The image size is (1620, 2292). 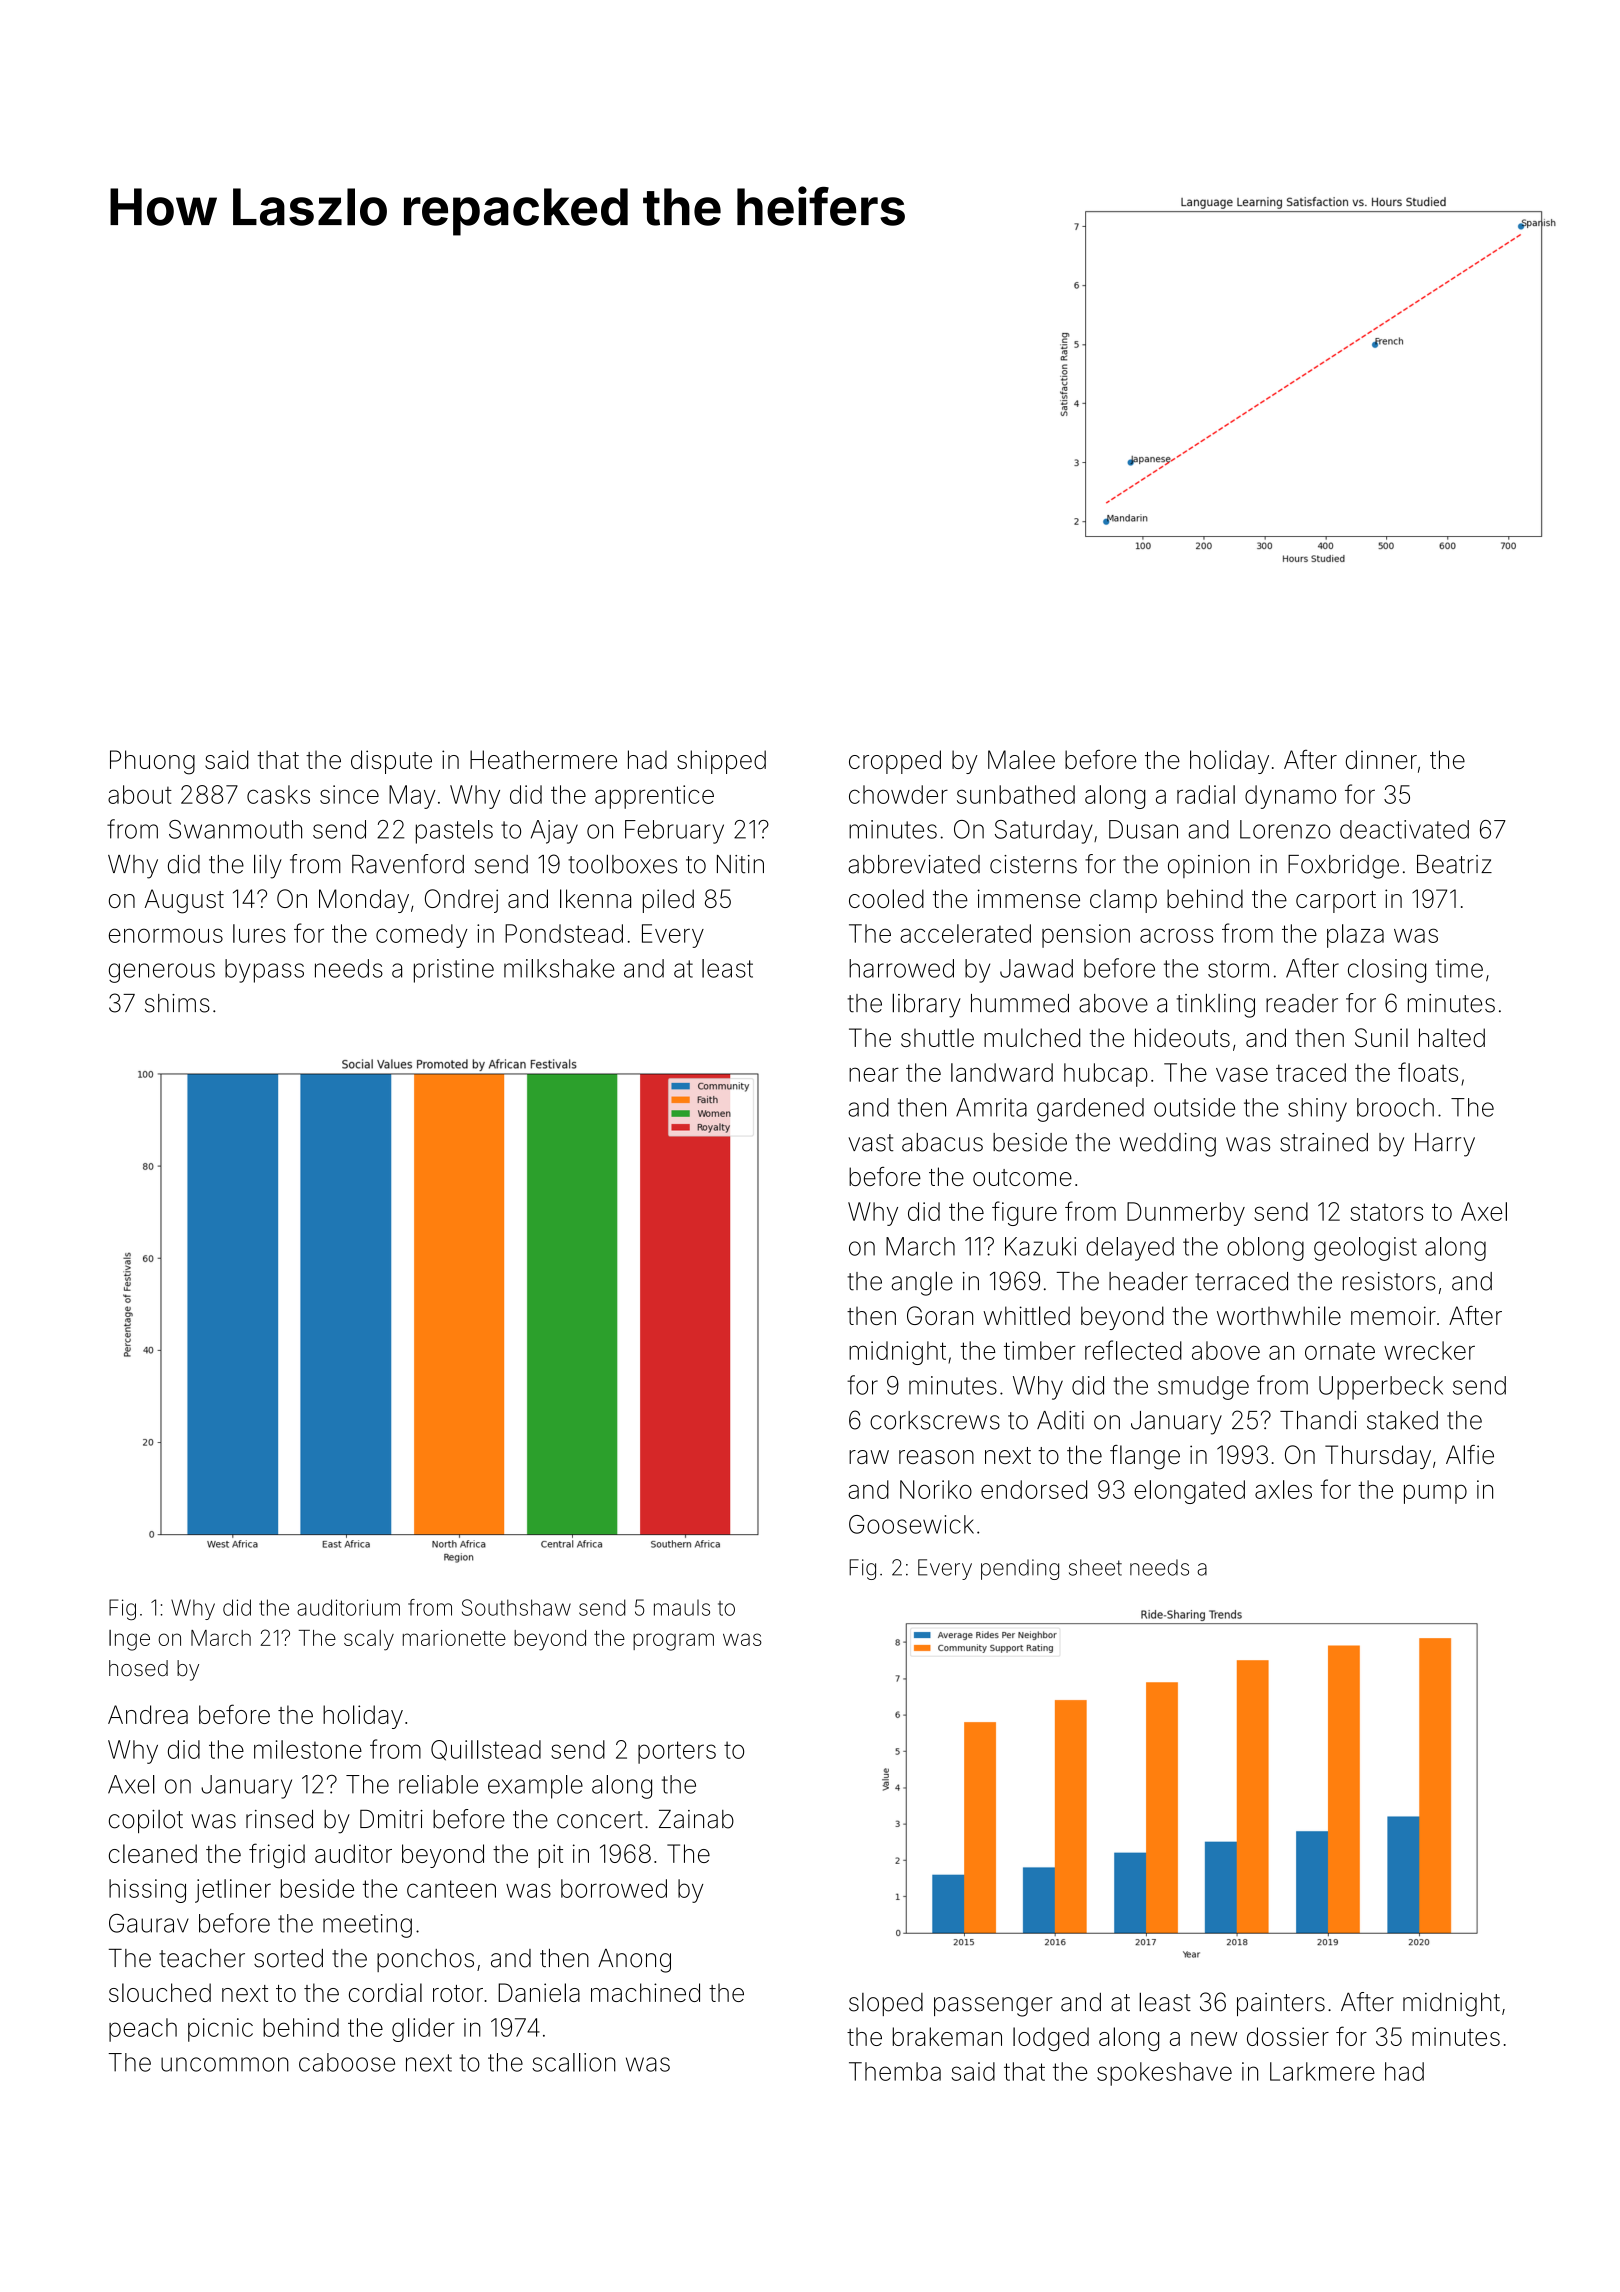 I want to click on sheet, so click(x=1095, y=1567).
